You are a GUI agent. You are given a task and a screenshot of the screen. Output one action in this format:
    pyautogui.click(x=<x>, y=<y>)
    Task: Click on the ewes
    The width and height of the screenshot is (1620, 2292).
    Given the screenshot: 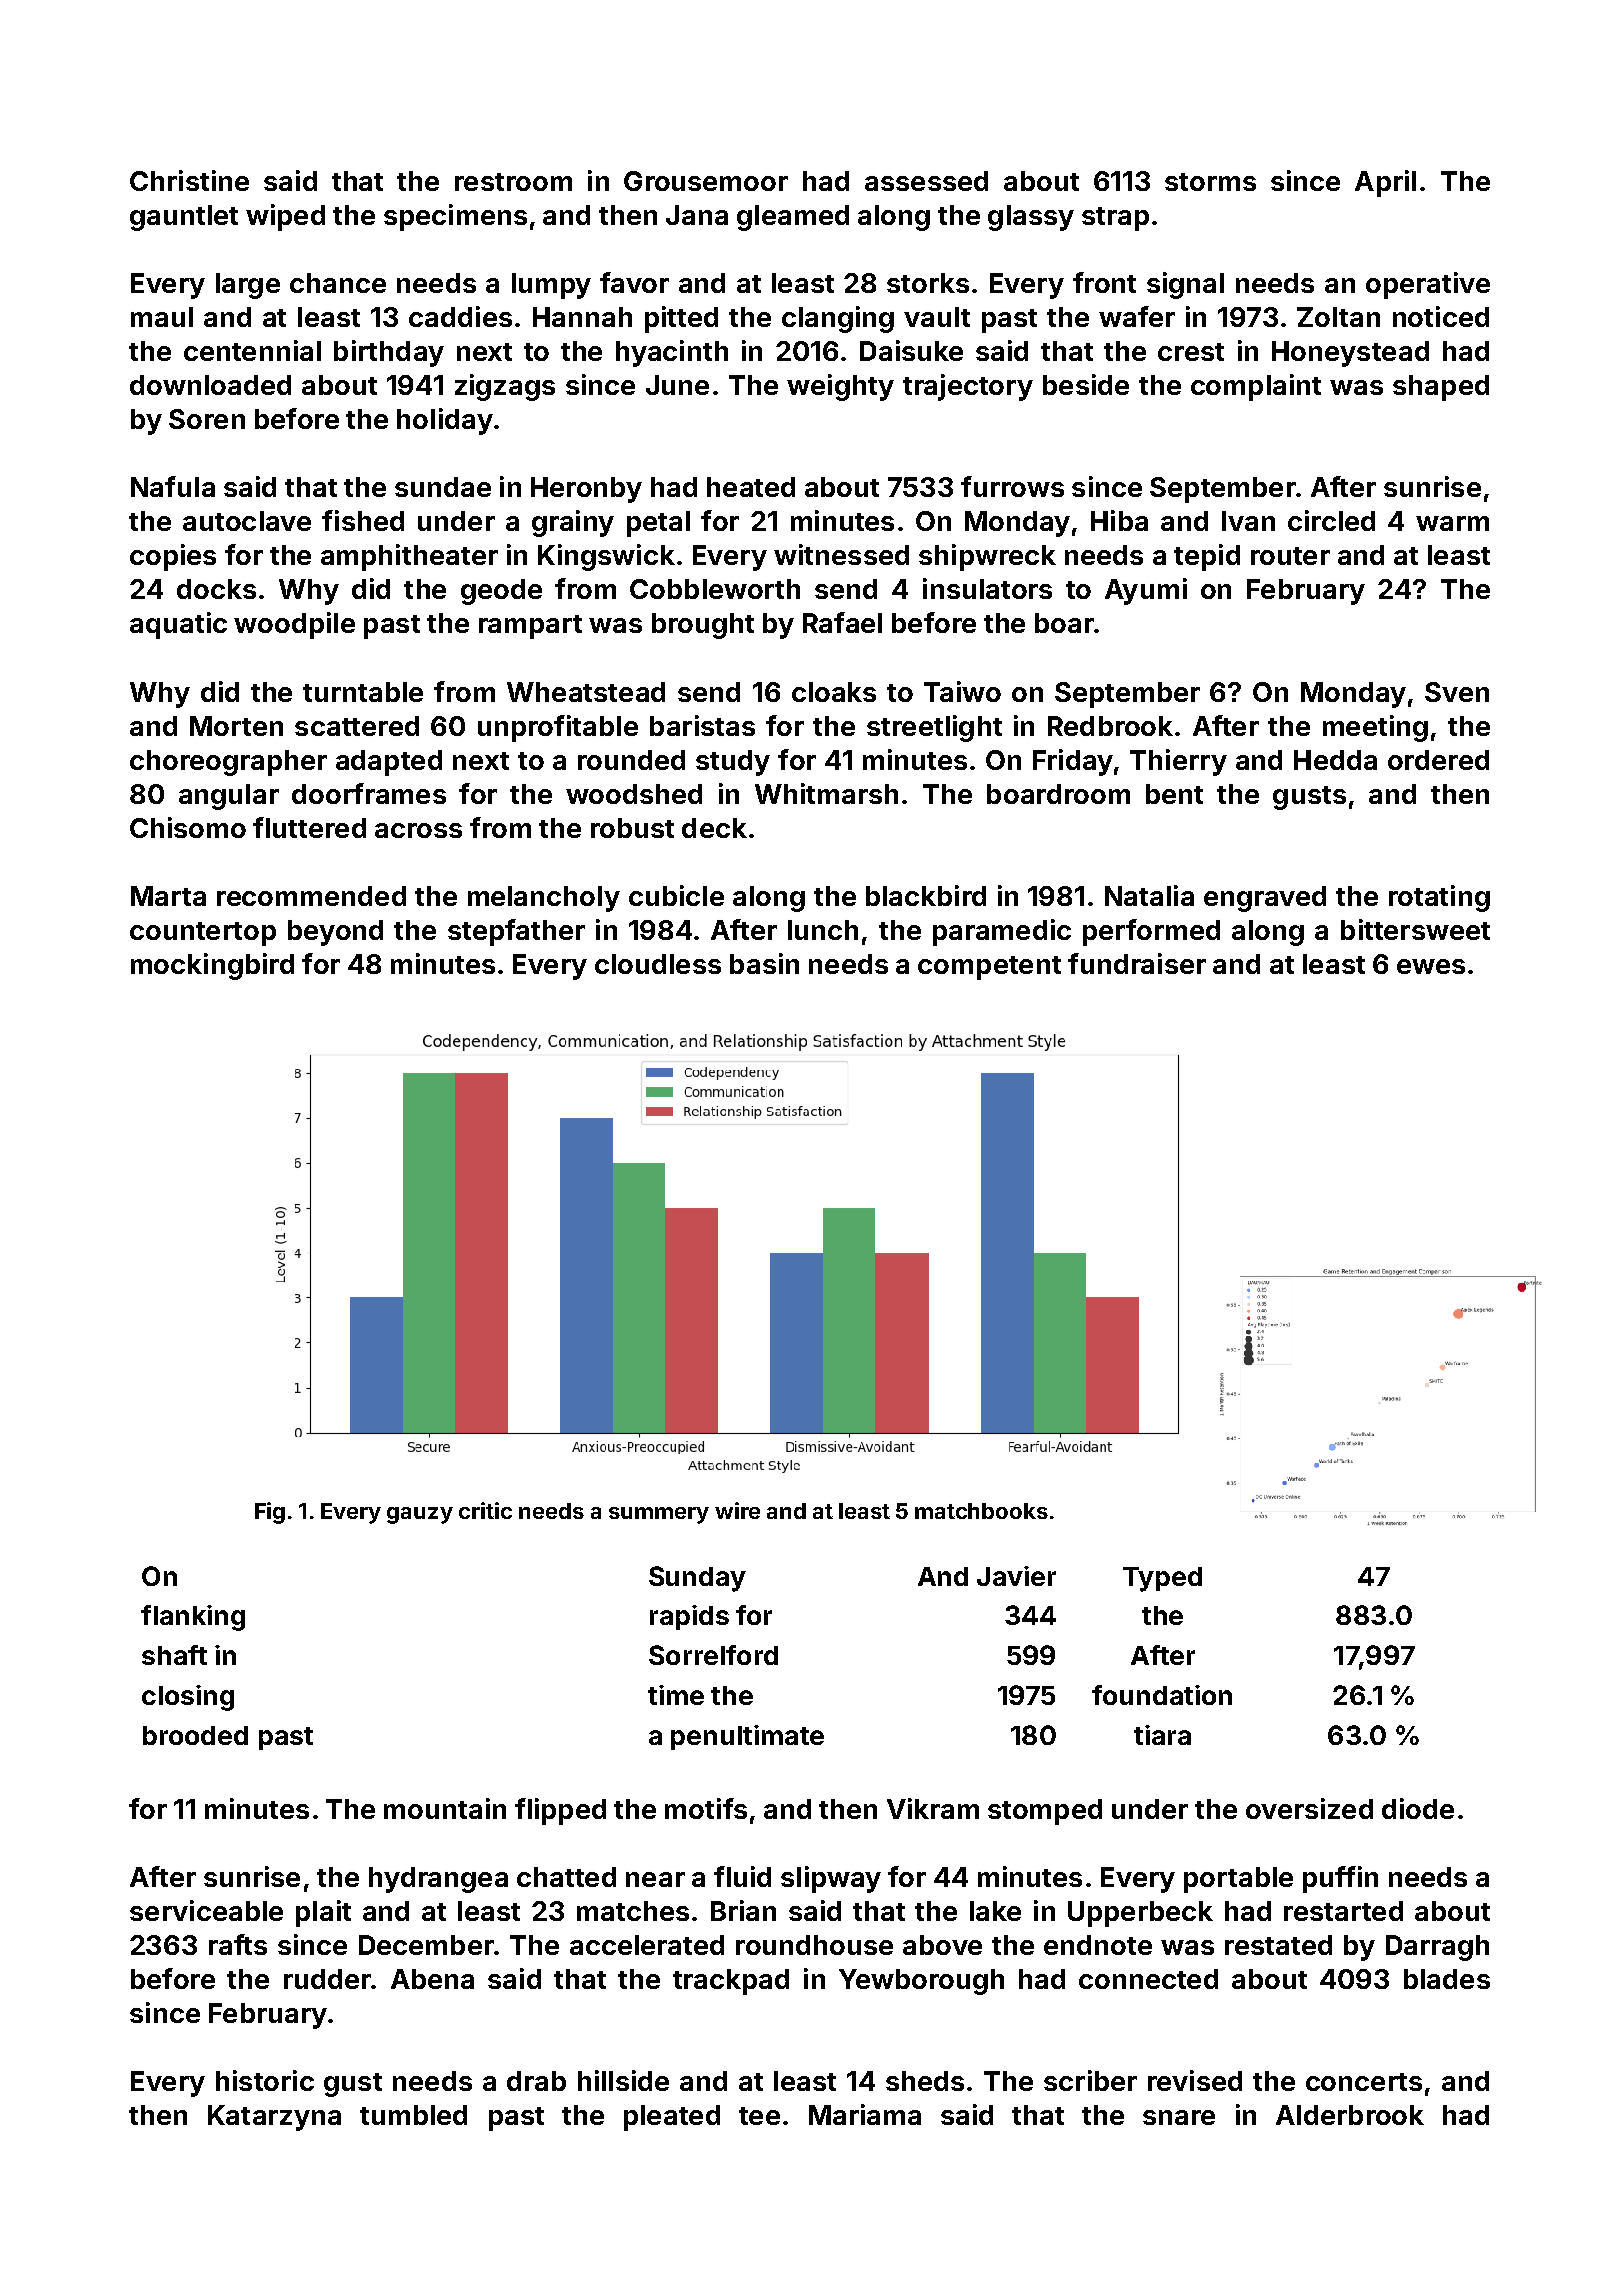 What is the action you would take?
    pyautogui.click(x=1431, y=966)
